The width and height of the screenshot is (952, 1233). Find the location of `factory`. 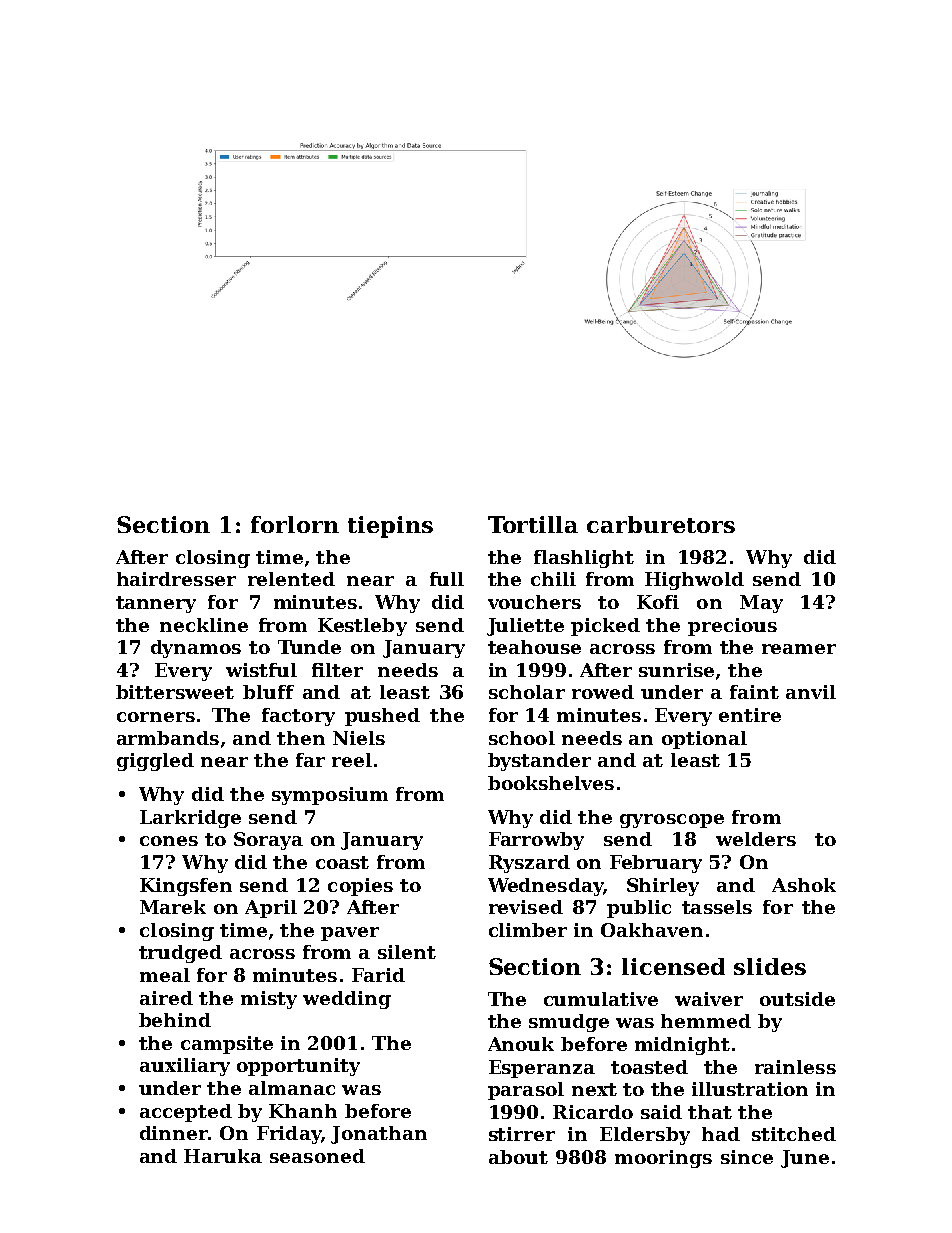

factory is located at coordinates (298, 717).
